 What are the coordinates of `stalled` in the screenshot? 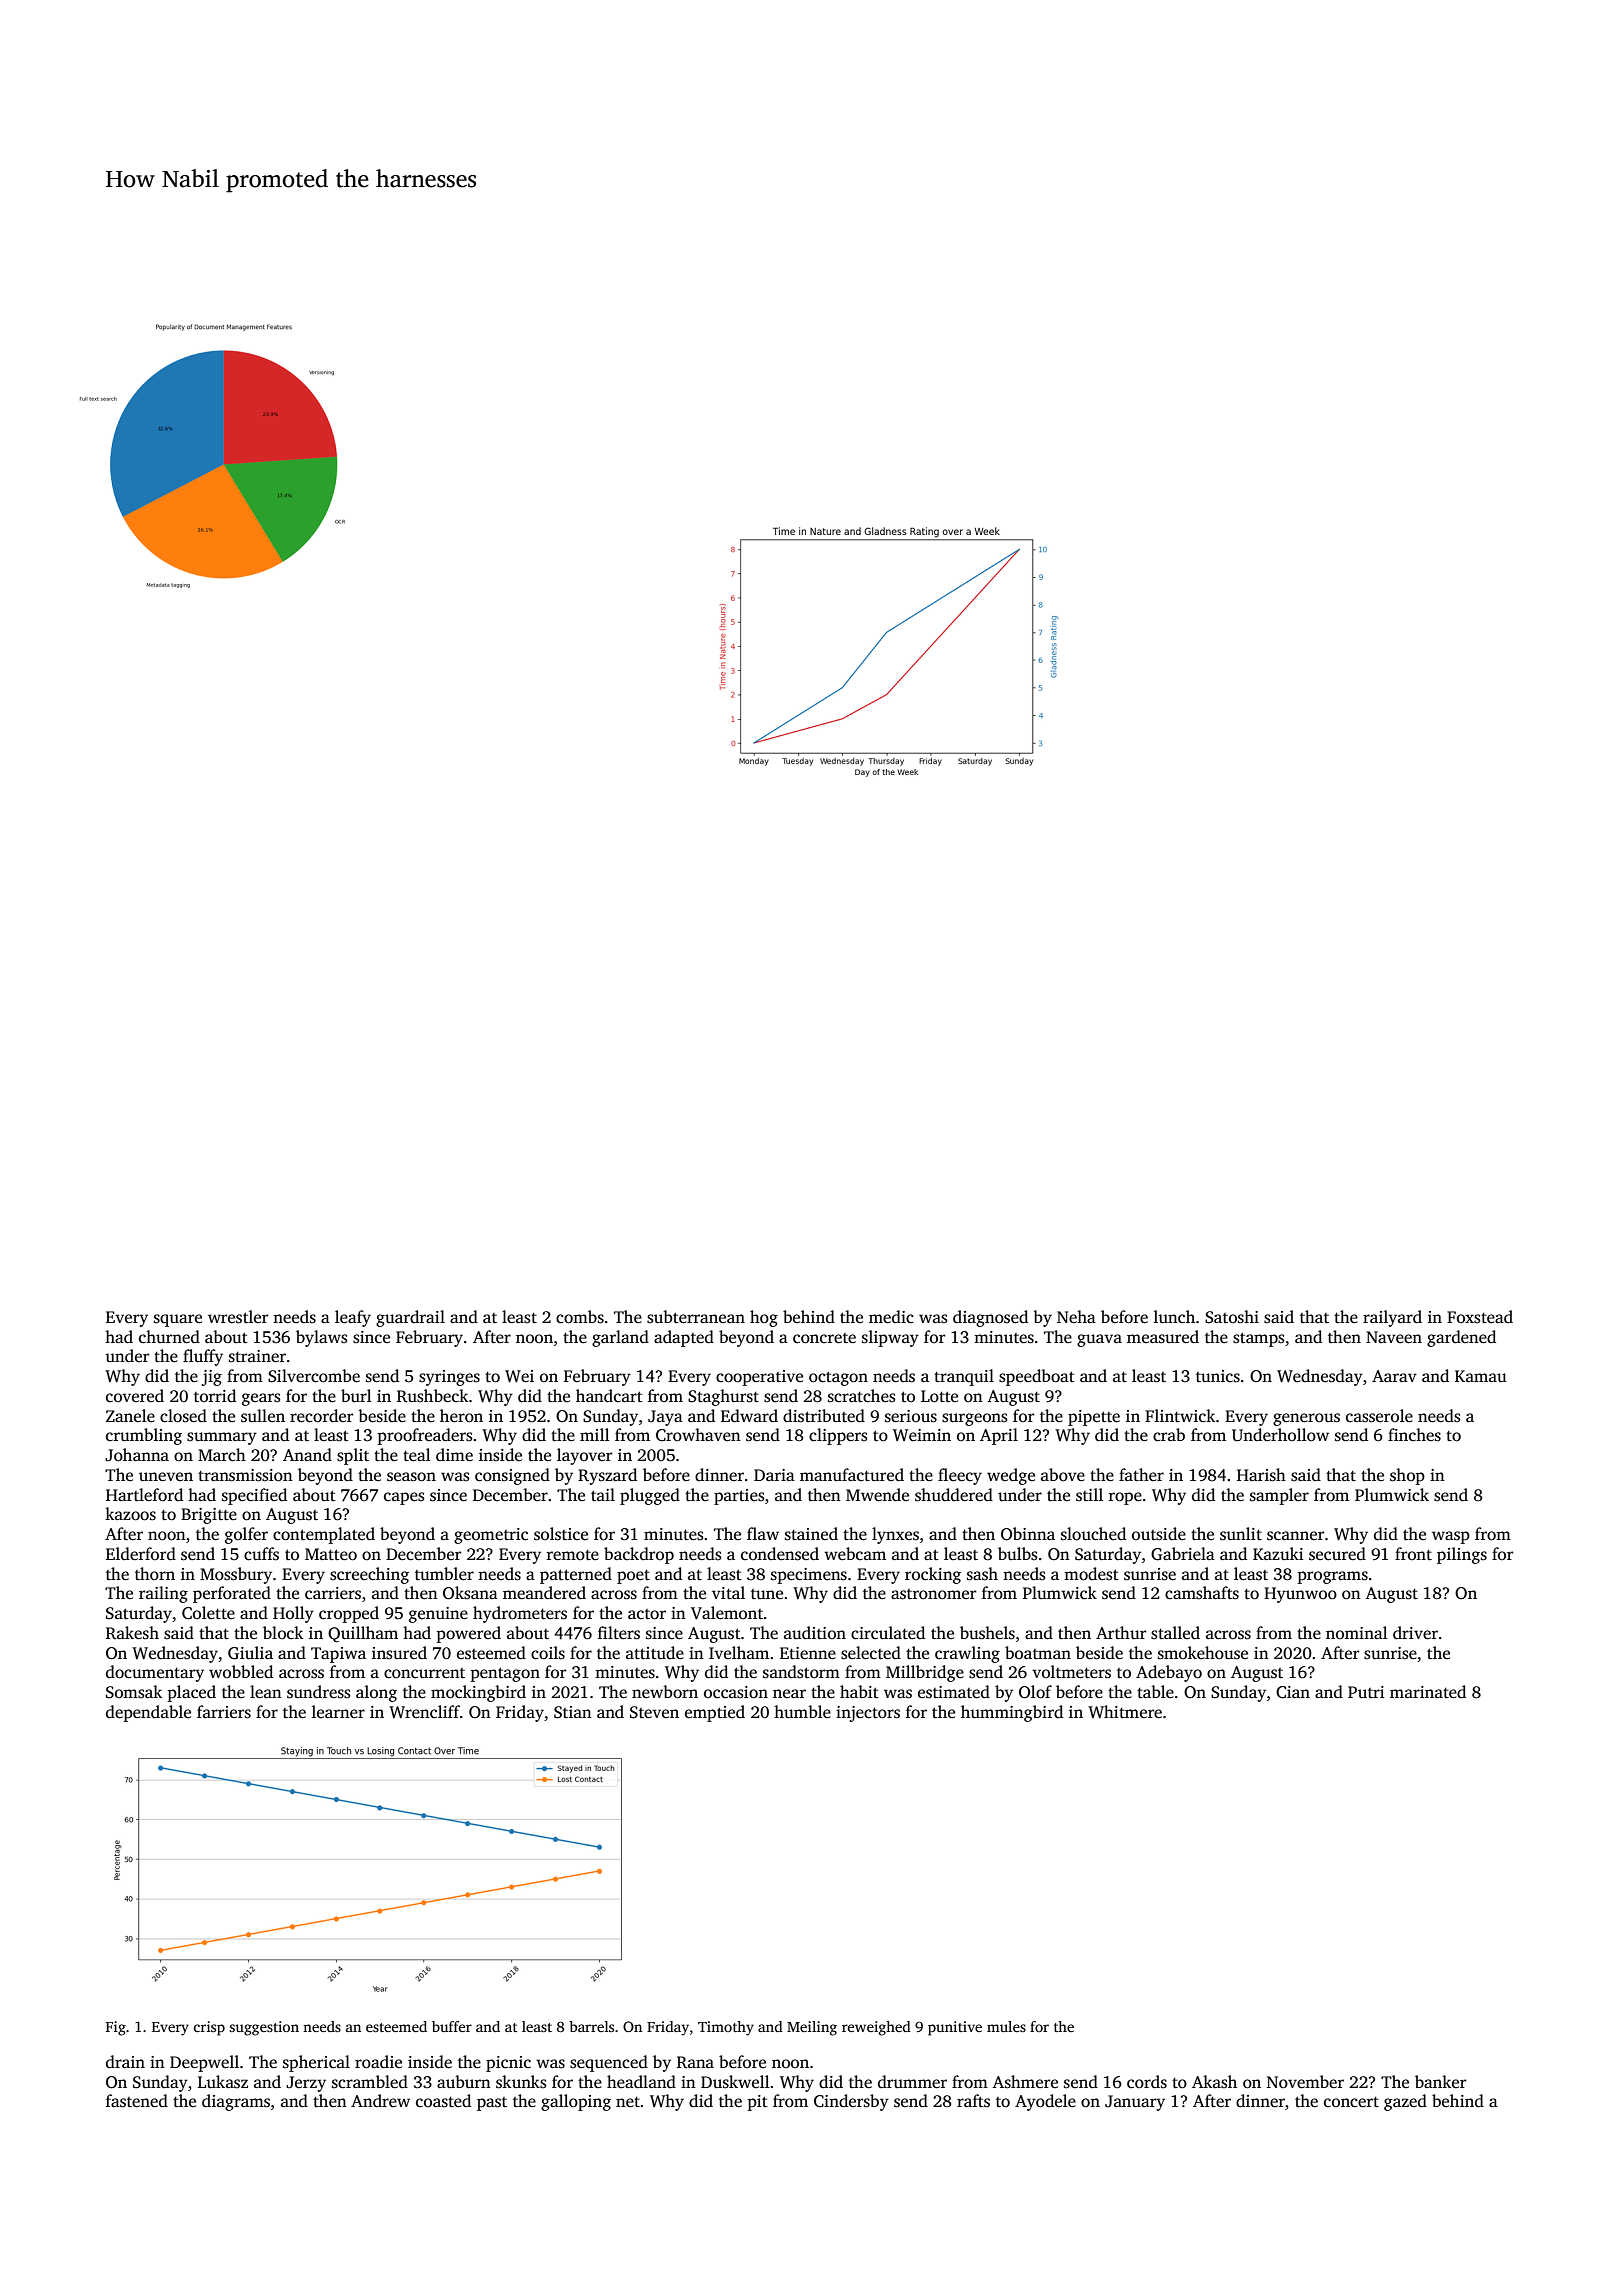 It's located at (1175, 1633).
